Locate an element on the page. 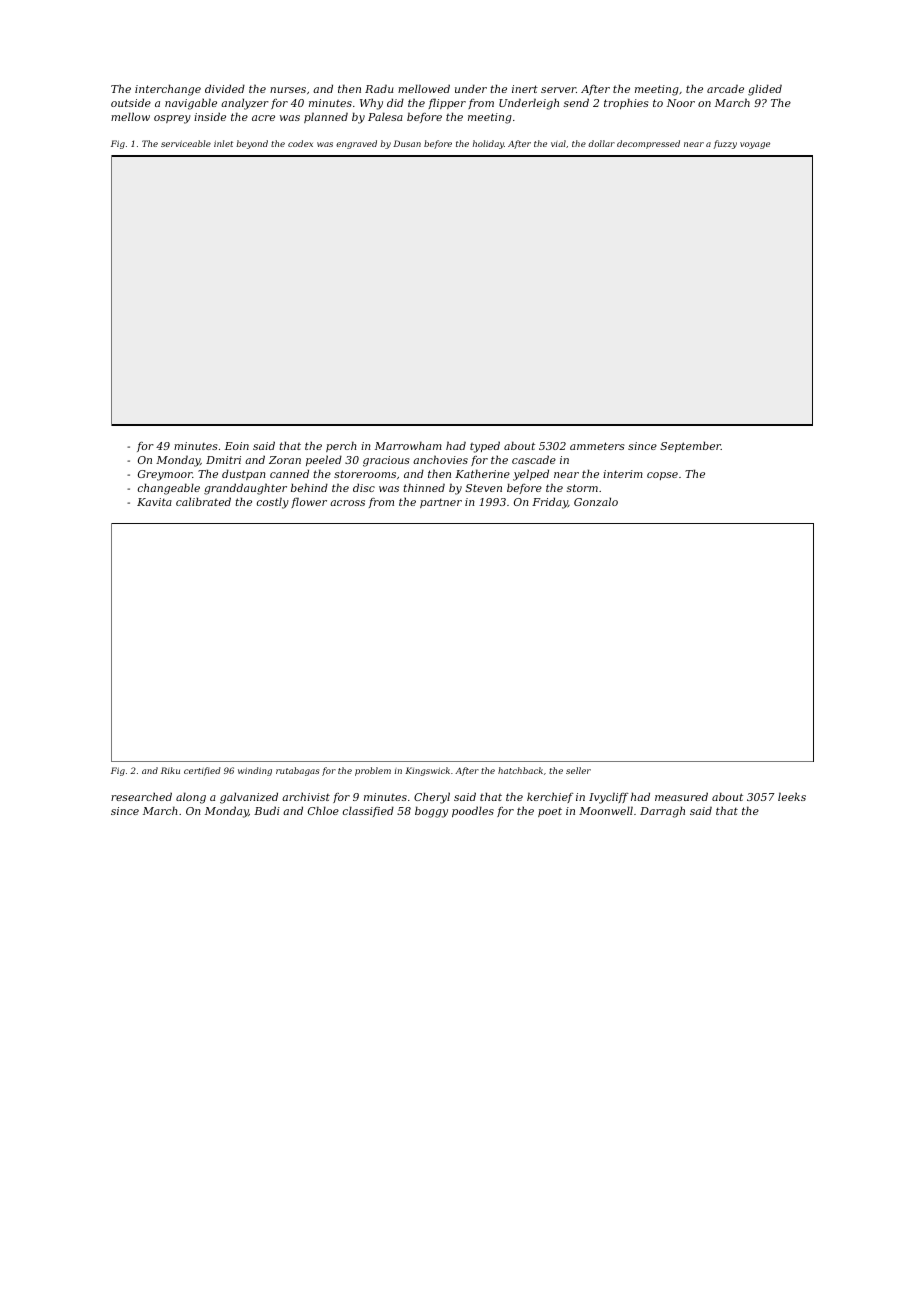  behind is located at coordinates (309, 487).
